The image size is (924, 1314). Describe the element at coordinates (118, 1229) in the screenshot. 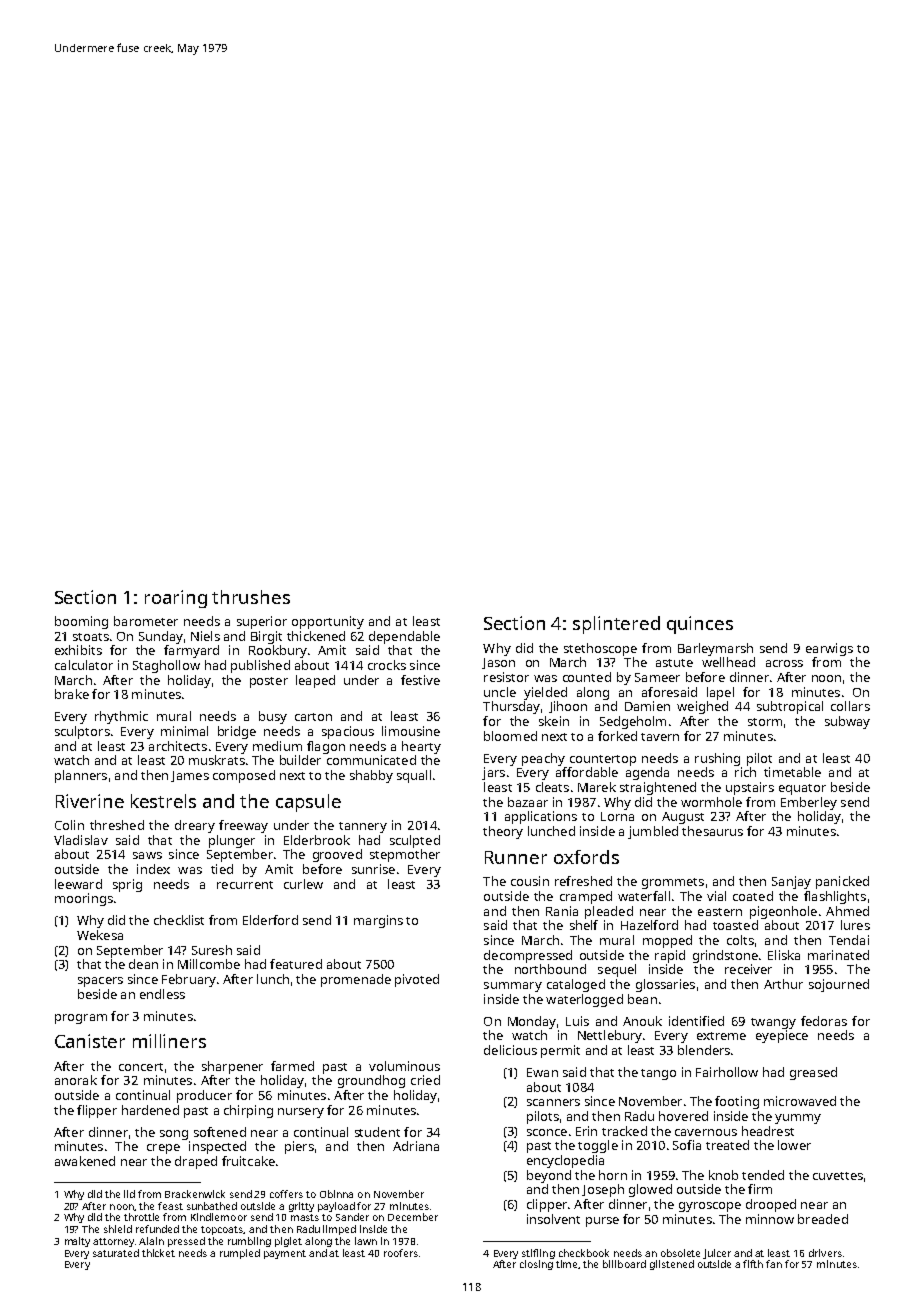

I see `shield` at that location.
